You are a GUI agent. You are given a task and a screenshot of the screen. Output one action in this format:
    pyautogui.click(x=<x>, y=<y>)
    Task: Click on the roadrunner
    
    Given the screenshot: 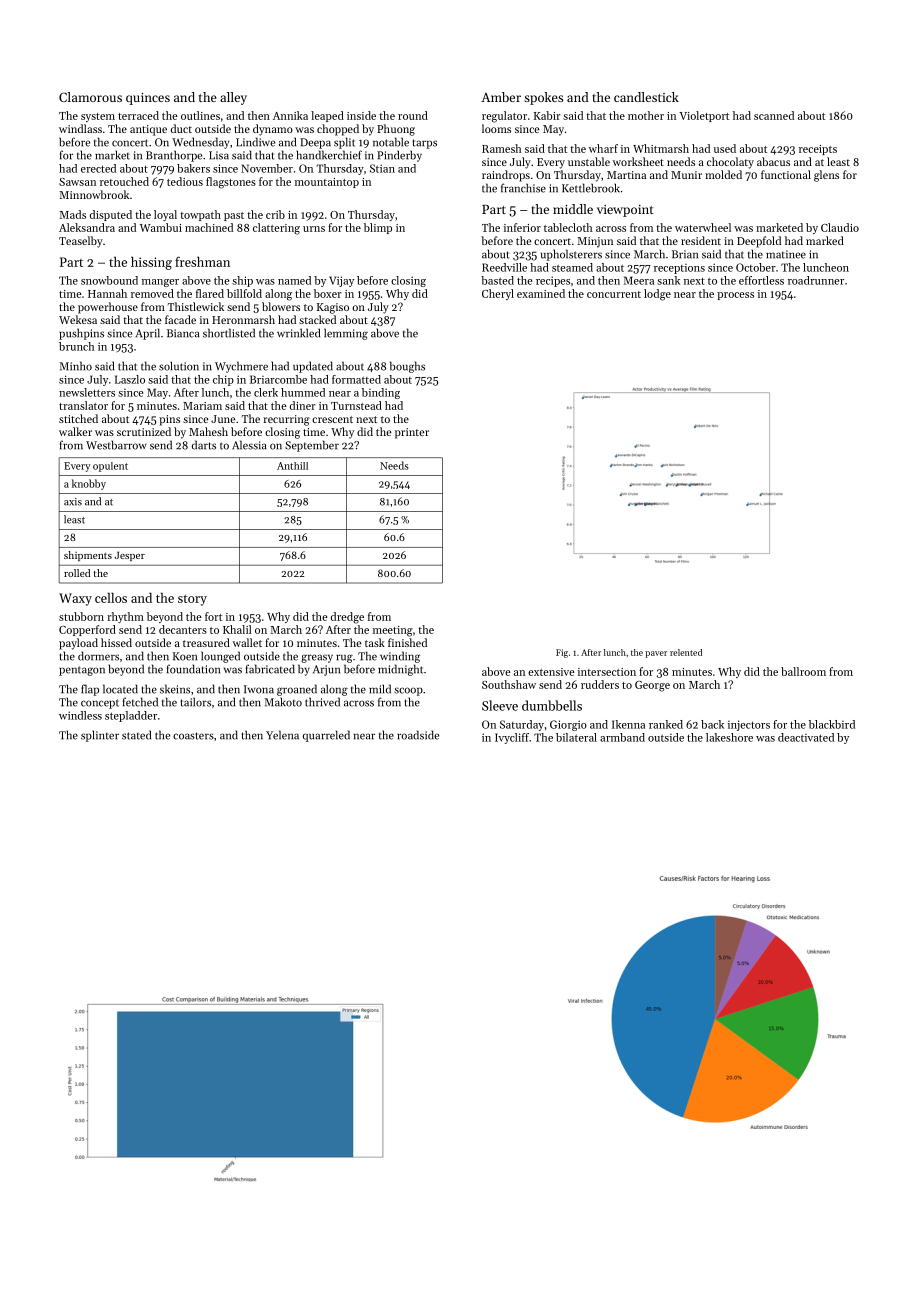 What is the action you would take?
    pyautogui.click(x=816, y=280)
